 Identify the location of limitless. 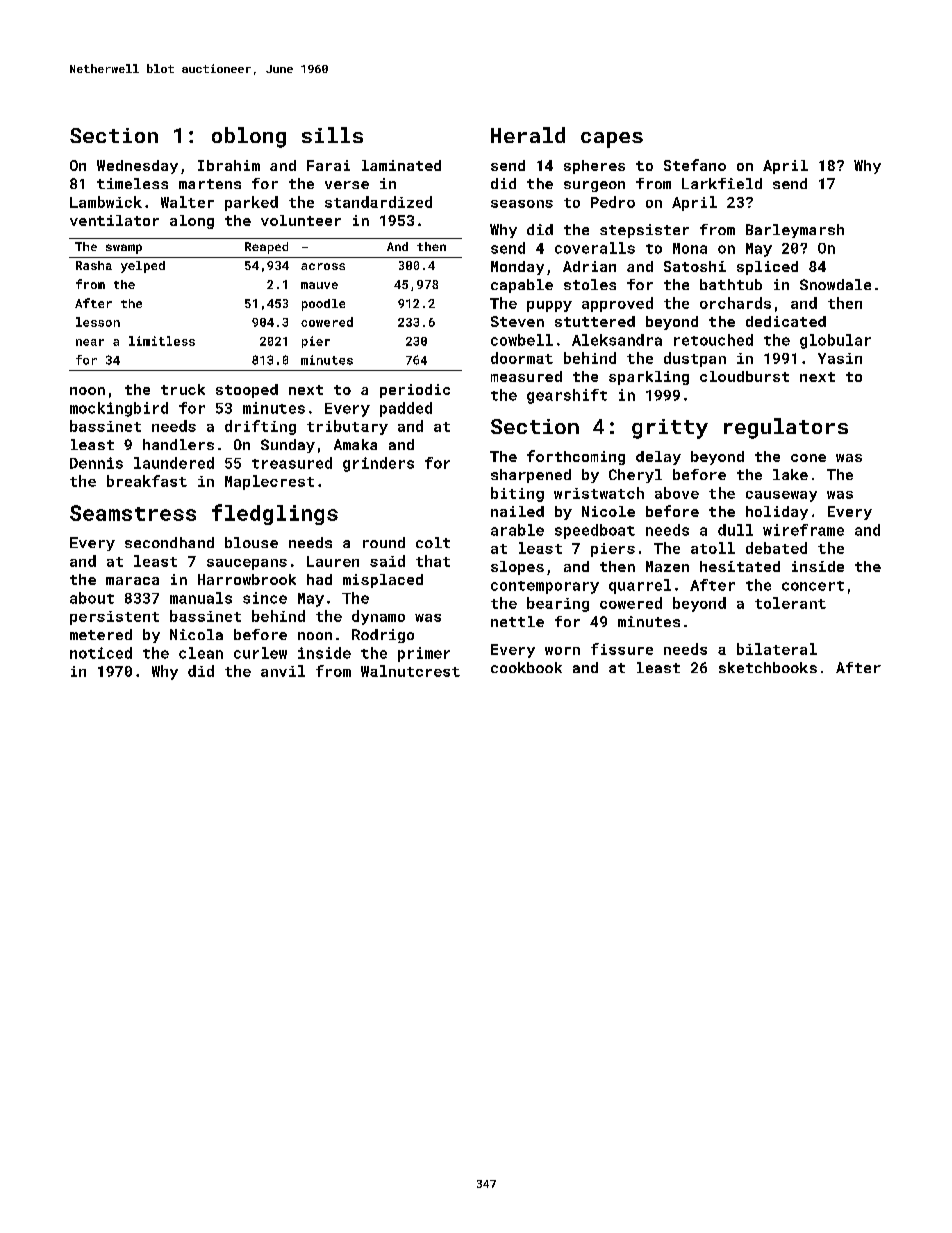
(162, 341).
